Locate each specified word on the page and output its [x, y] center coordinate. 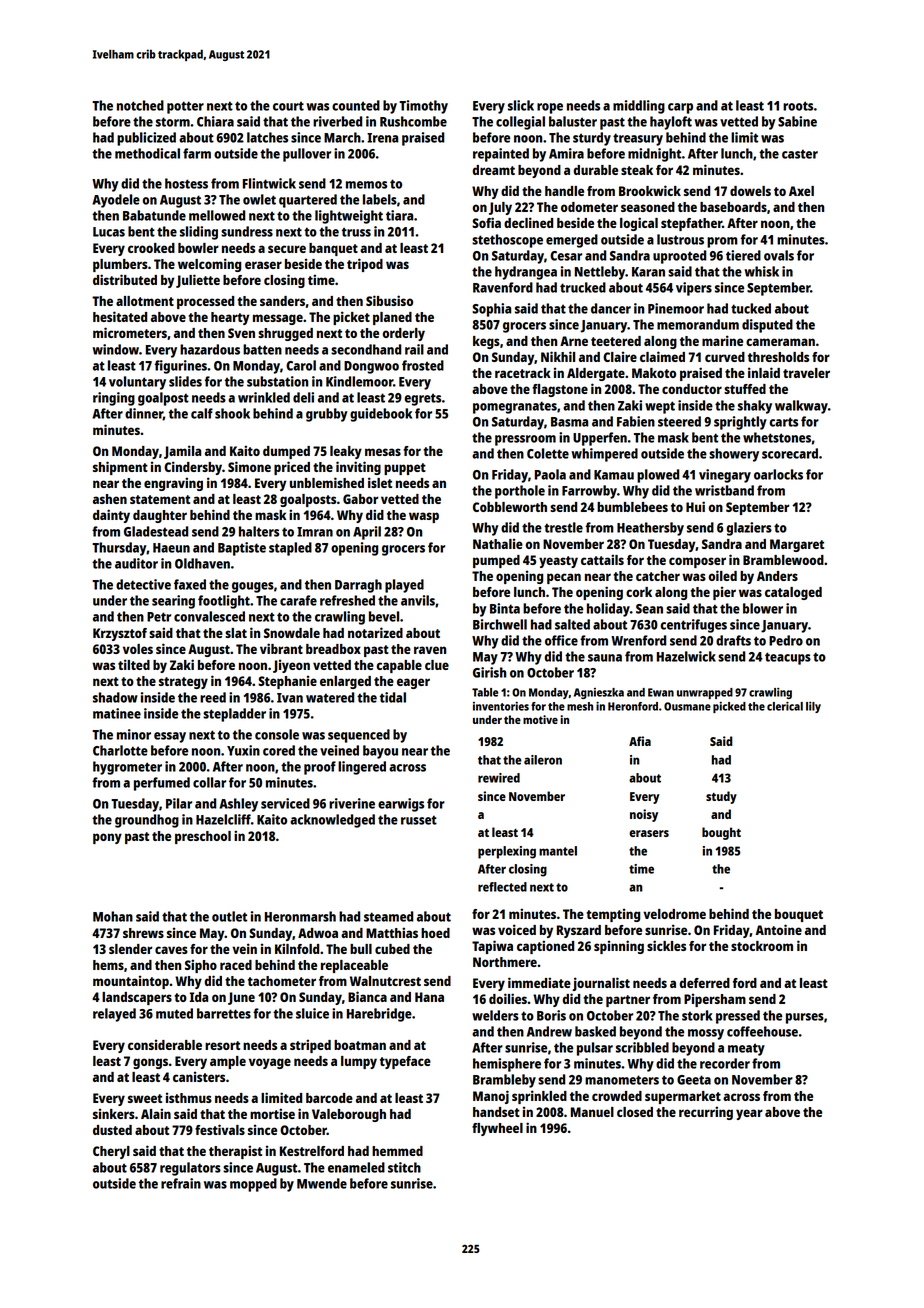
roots [798, 106]
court [288, 106]
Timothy [423, 107]
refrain [181, 1183]
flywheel [497, 1129]
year [749, 1114]
